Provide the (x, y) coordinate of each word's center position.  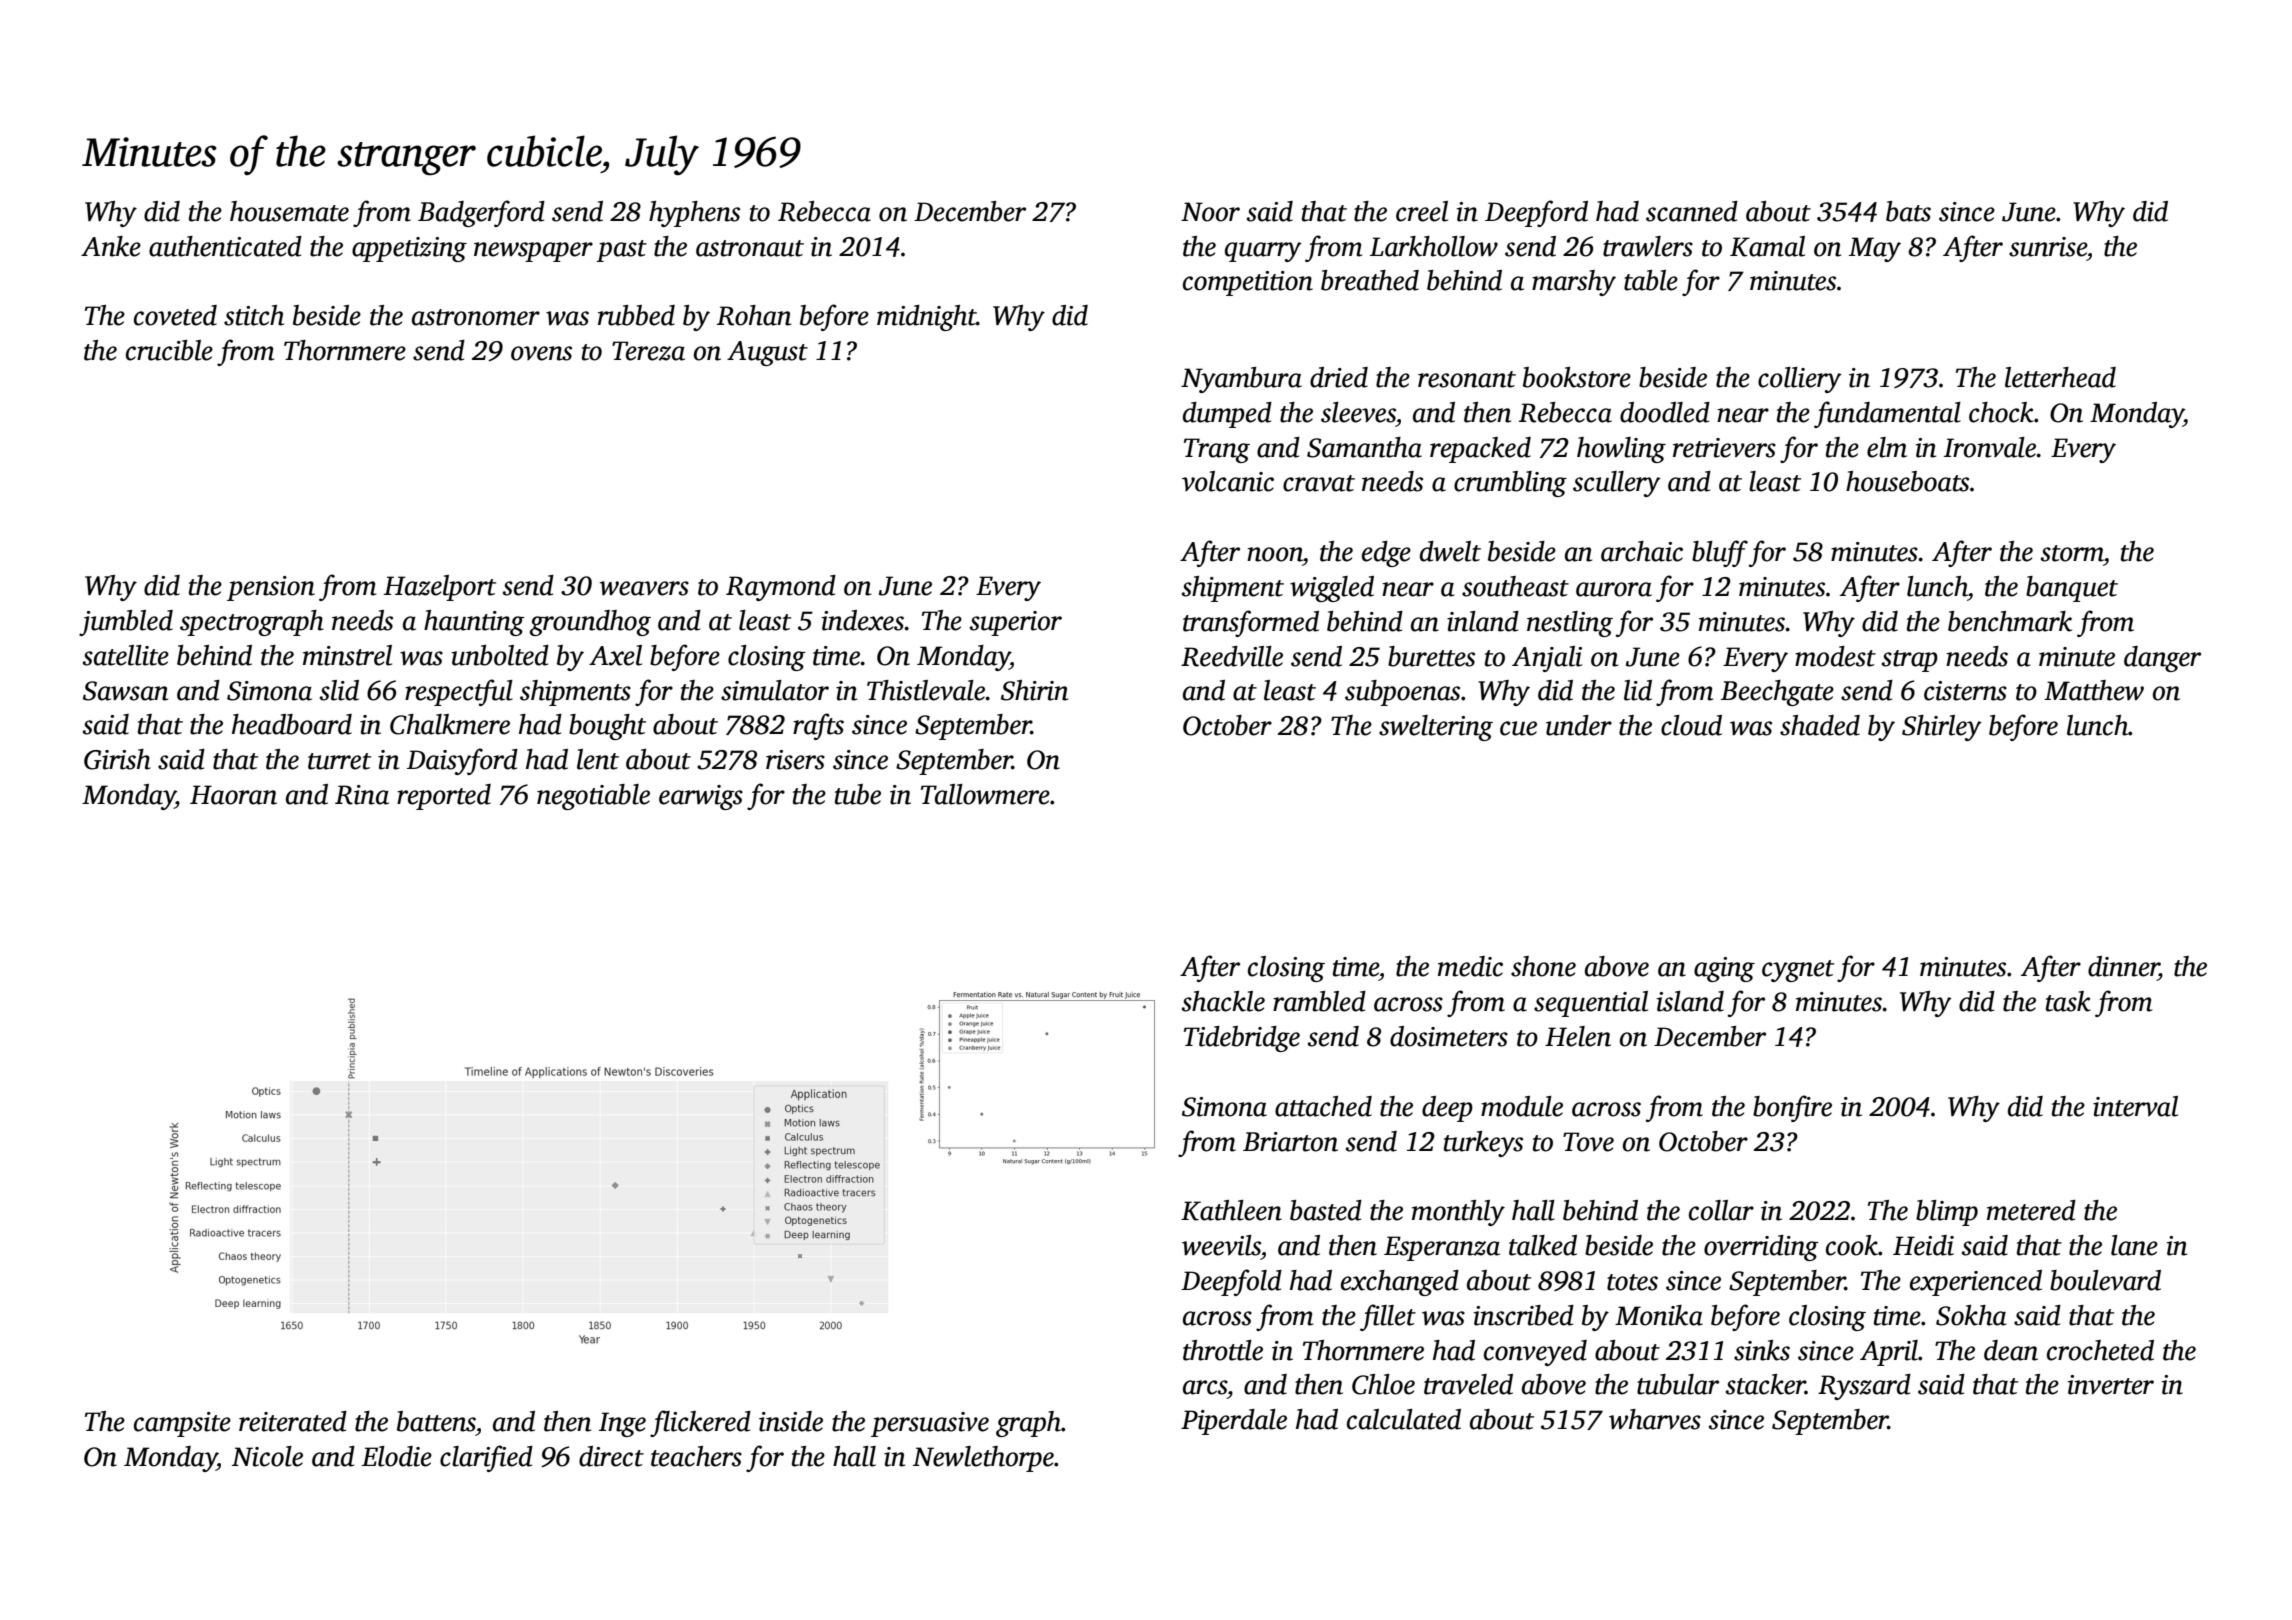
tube (858, 794)
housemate (289, 211)
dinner (2123, 966)
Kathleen (1231, 1210)
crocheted (2100, 1350)
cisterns (1965, 691)
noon (1275, 554)
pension (271, 588)
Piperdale (1234, 1422)
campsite (182, 1424)
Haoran (233, 795)
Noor (1210, 212)
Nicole (267, 1456)
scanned (1692, 211)
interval (2135, 1106)
